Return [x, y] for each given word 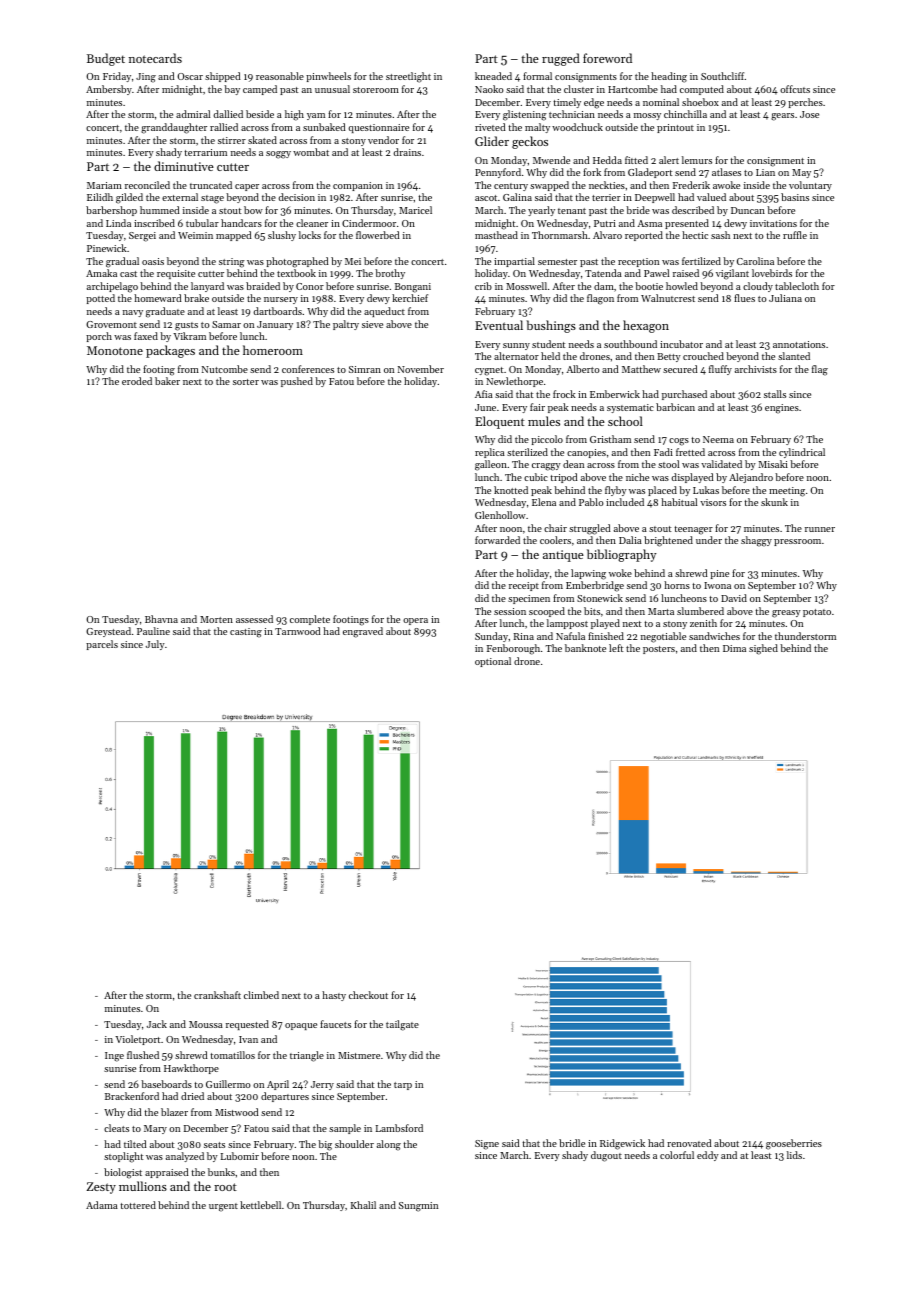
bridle [572, 1143]
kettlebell [260, 1205]
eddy [708, 1156]
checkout [368, 995]
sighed [763, 649]
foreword [607, 58]
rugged [561, 59]
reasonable [280, 76]
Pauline [153, 631]
